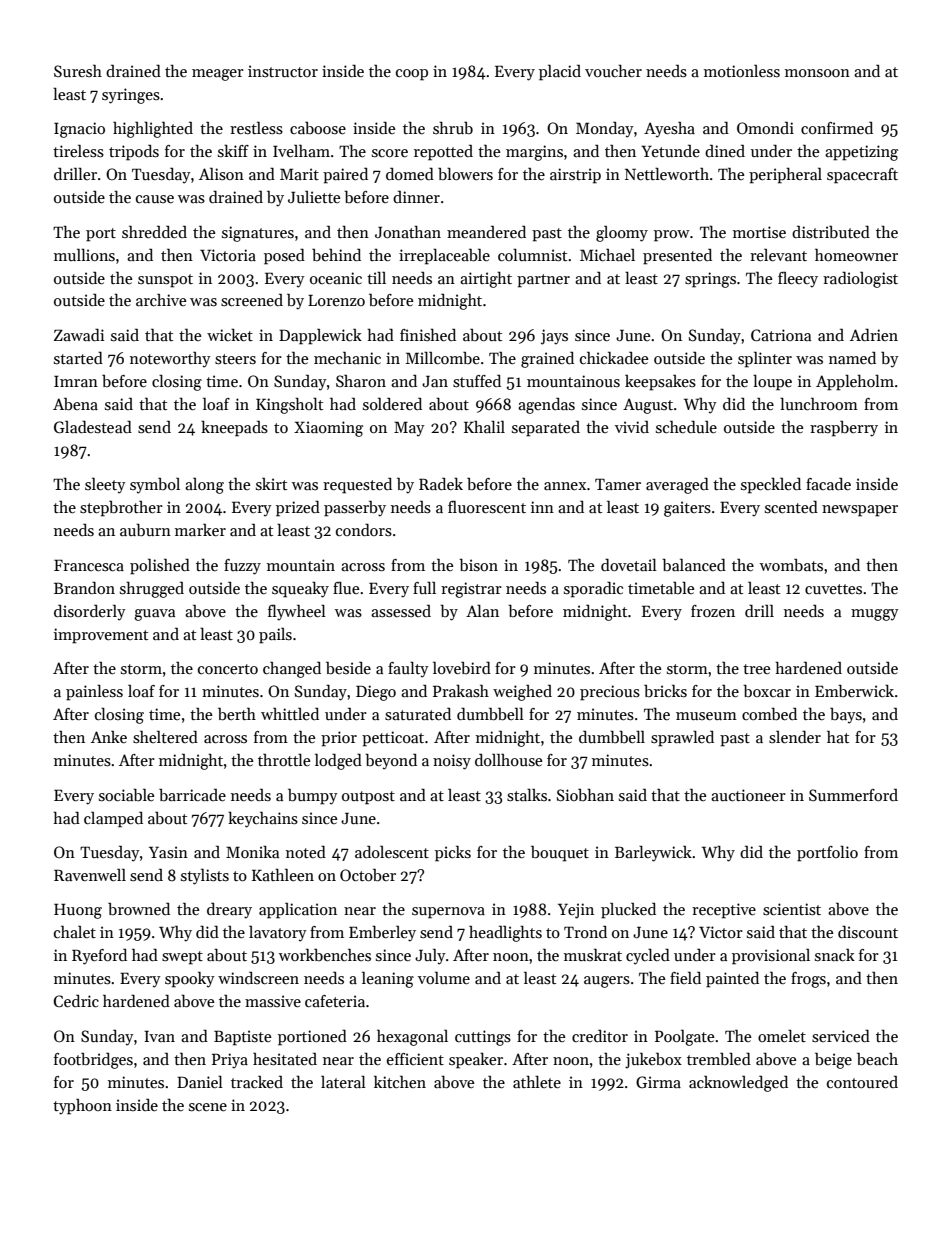 Image resolution: width=952 pixels, height=1233 pixels. Describe the element at coordinates (868, 932) in the screenshot. I see `discount` at that location.
